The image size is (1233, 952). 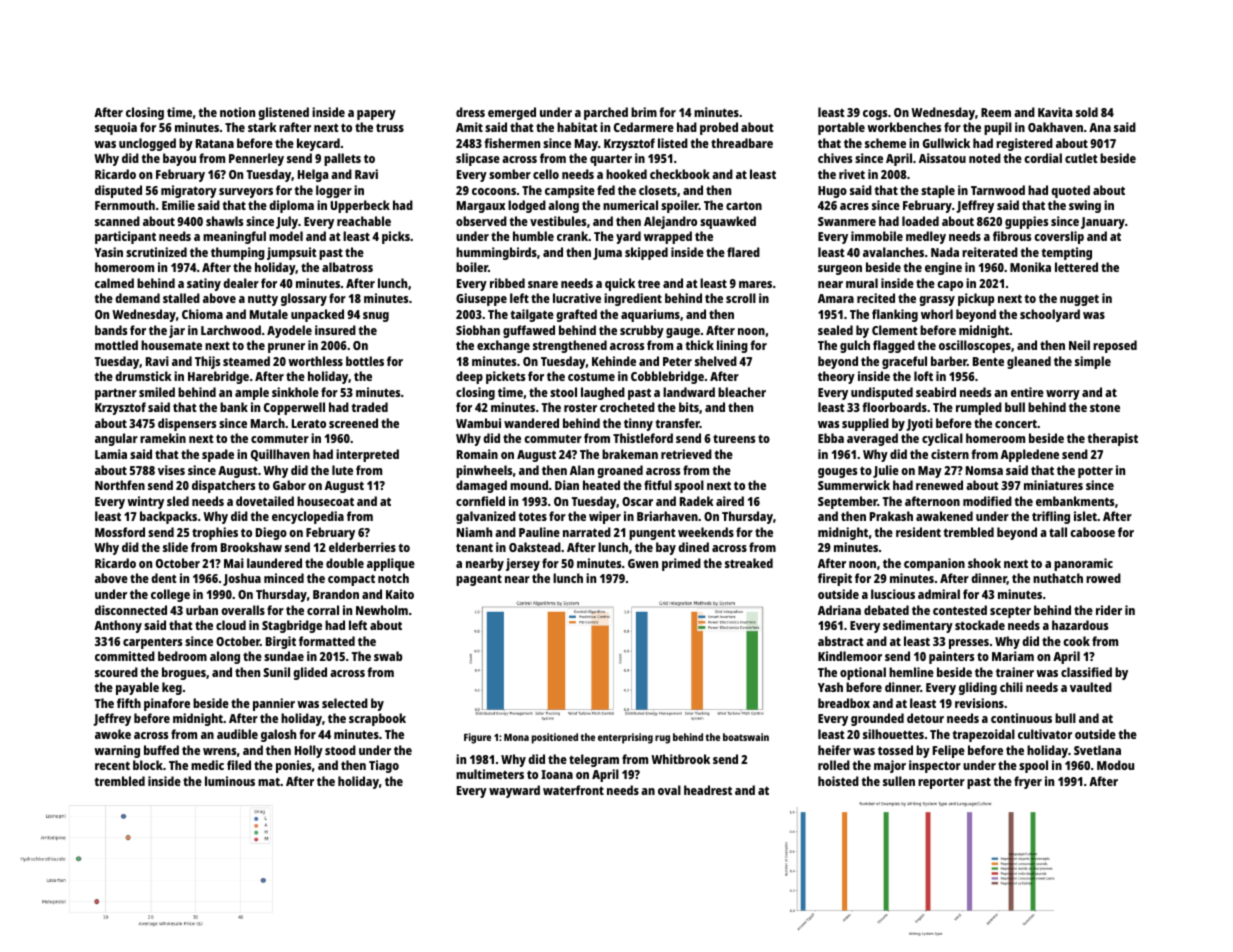 What do you see at coordinates (230, 781) in the screenshot?
I see `luminous` at bounding box center [230, 781].
